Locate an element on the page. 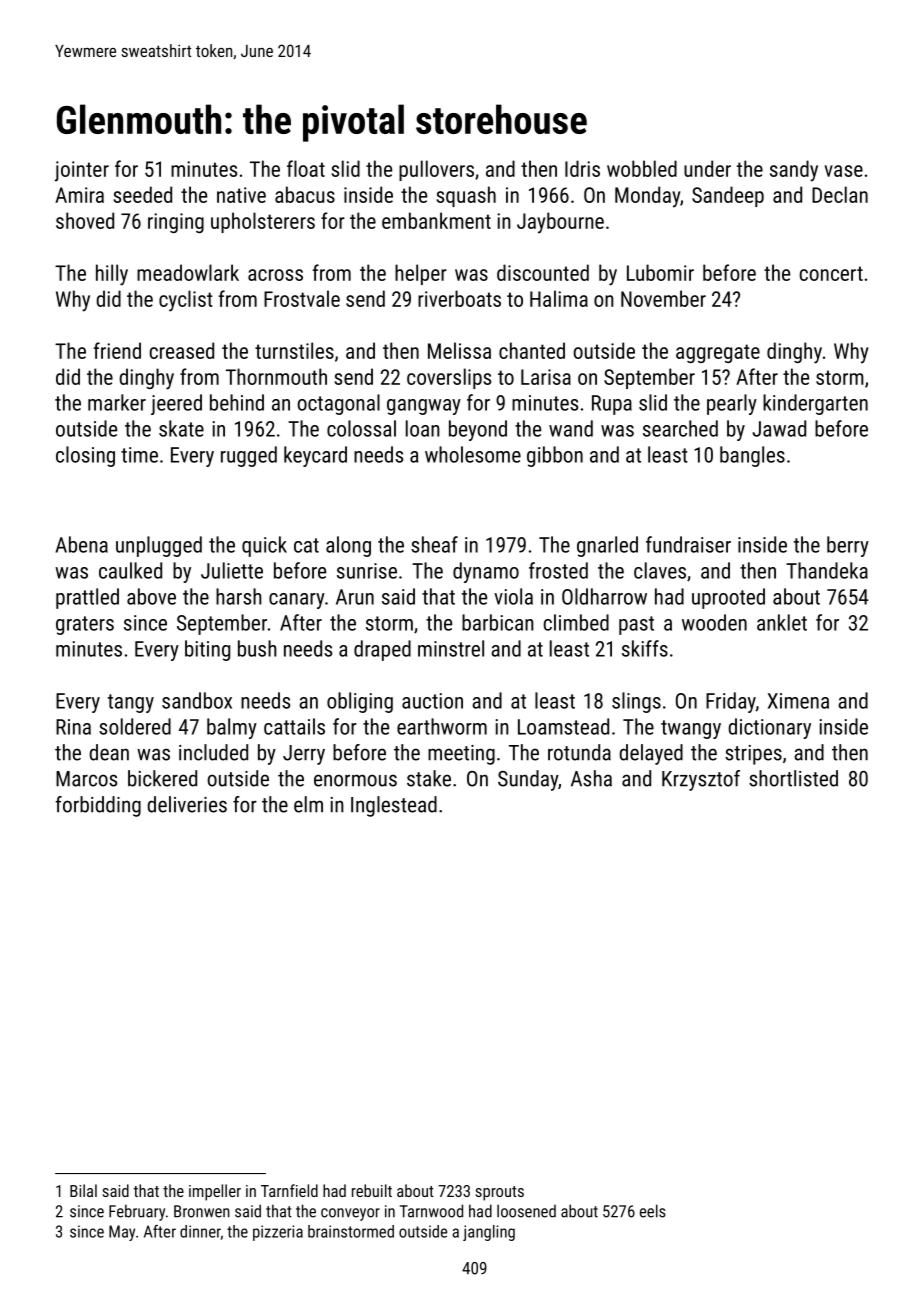 Image resolution: width=924 pixels, height=1311 pixels. rebuilt is located at coordinates (372, 1190).
